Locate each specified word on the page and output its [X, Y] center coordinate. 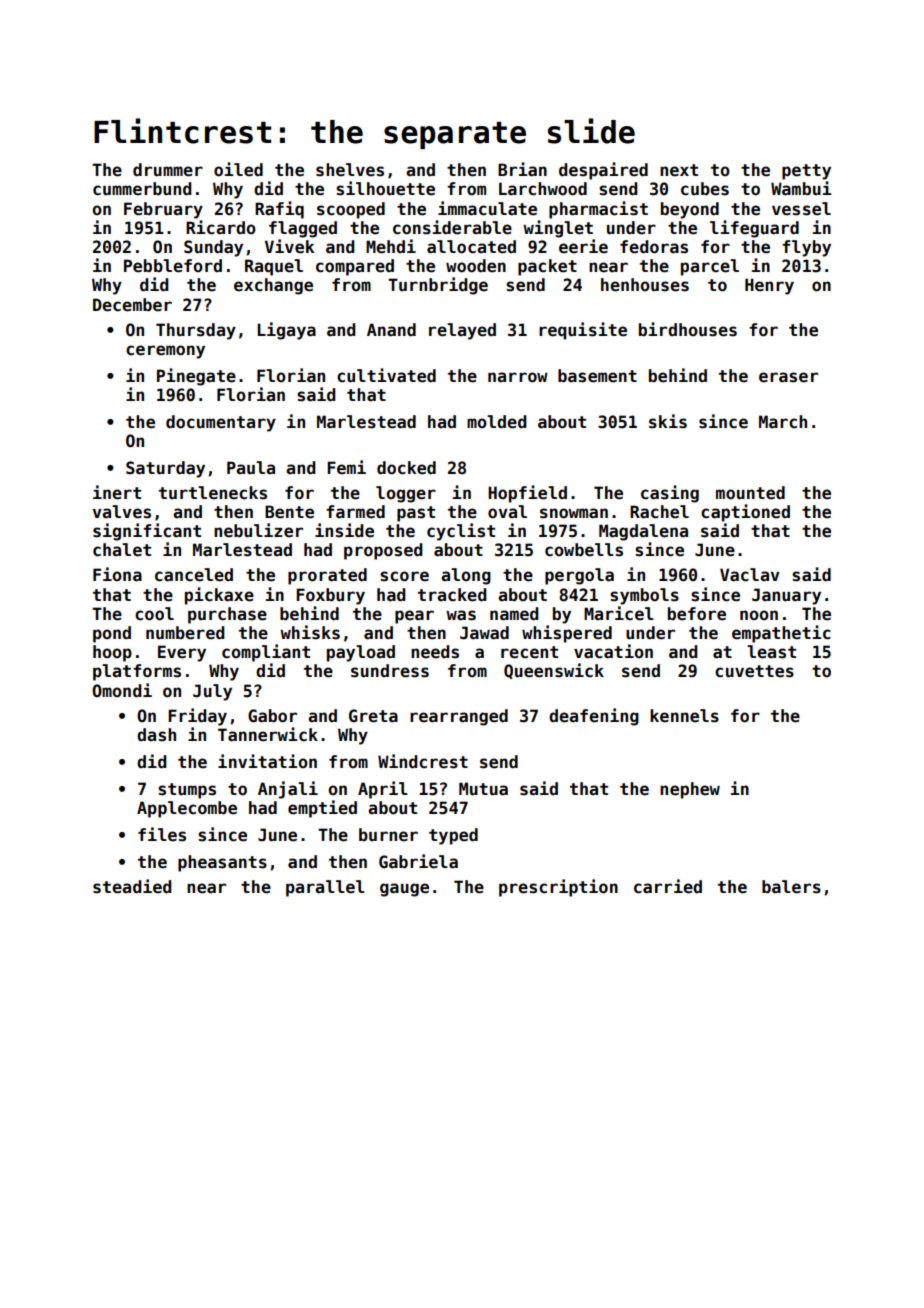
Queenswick [554, 671]
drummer [168, 170]
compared [355, 267]
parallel [325, 888]
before [697, 614]
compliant [266, 653]
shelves [350, 170]
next [679, 170]
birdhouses [688, 329]
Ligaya [286, 331]
